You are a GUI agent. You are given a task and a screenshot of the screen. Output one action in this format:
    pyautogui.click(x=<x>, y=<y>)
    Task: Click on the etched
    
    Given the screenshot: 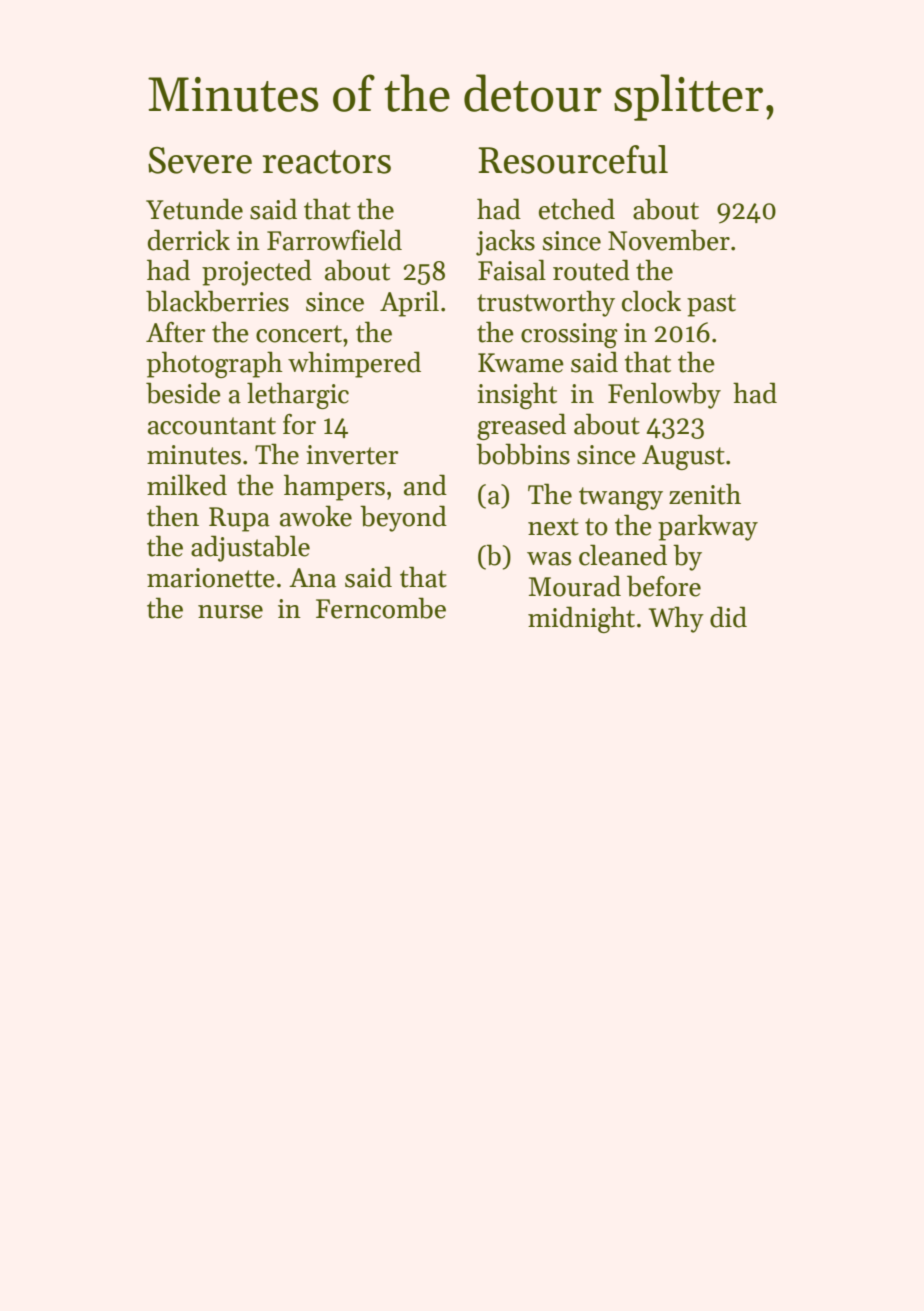 What is the action you would take?
    pyautogui.click(x=577, y=209)
